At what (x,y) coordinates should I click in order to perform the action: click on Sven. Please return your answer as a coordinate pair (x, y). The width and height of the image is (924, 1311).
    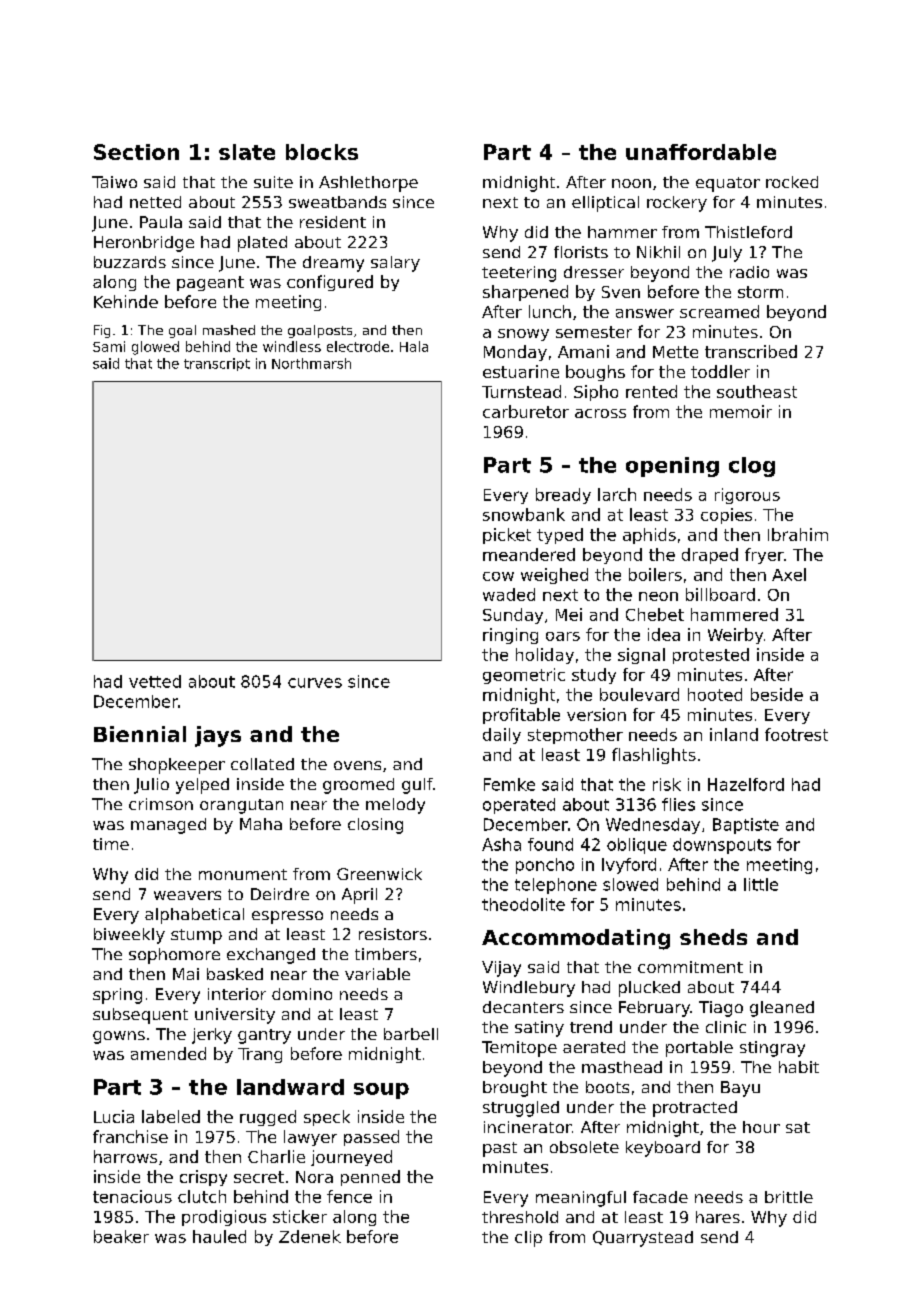
    Looking at the image, I should click on (621, 292).
